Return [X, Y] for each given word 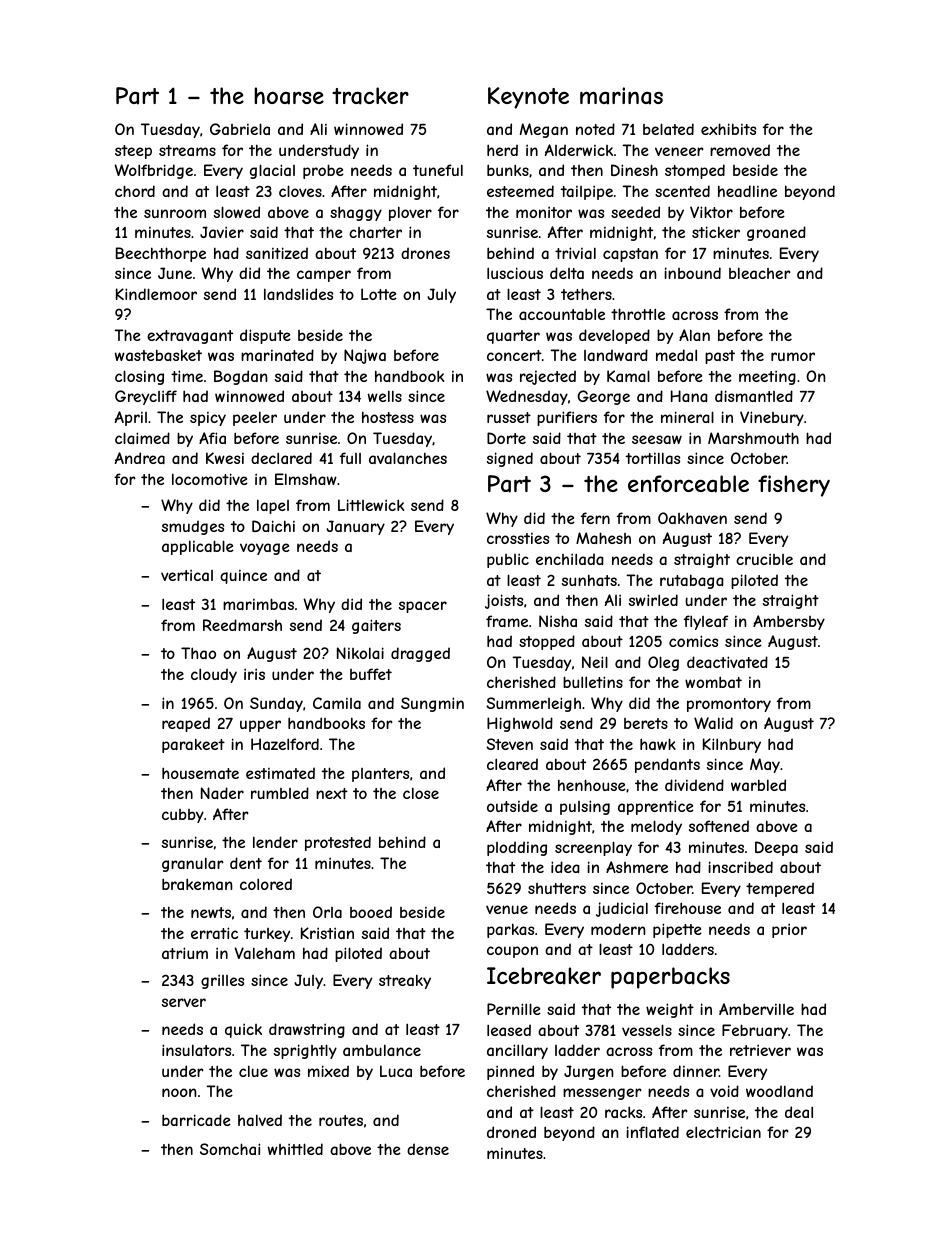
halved [260, 1120]
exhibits [728, 129]
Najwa [365, 356]
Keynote [528, 98]
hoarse [289, 96]
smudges [193, 527]
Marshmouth [753, 438]
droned [511, 1132]
